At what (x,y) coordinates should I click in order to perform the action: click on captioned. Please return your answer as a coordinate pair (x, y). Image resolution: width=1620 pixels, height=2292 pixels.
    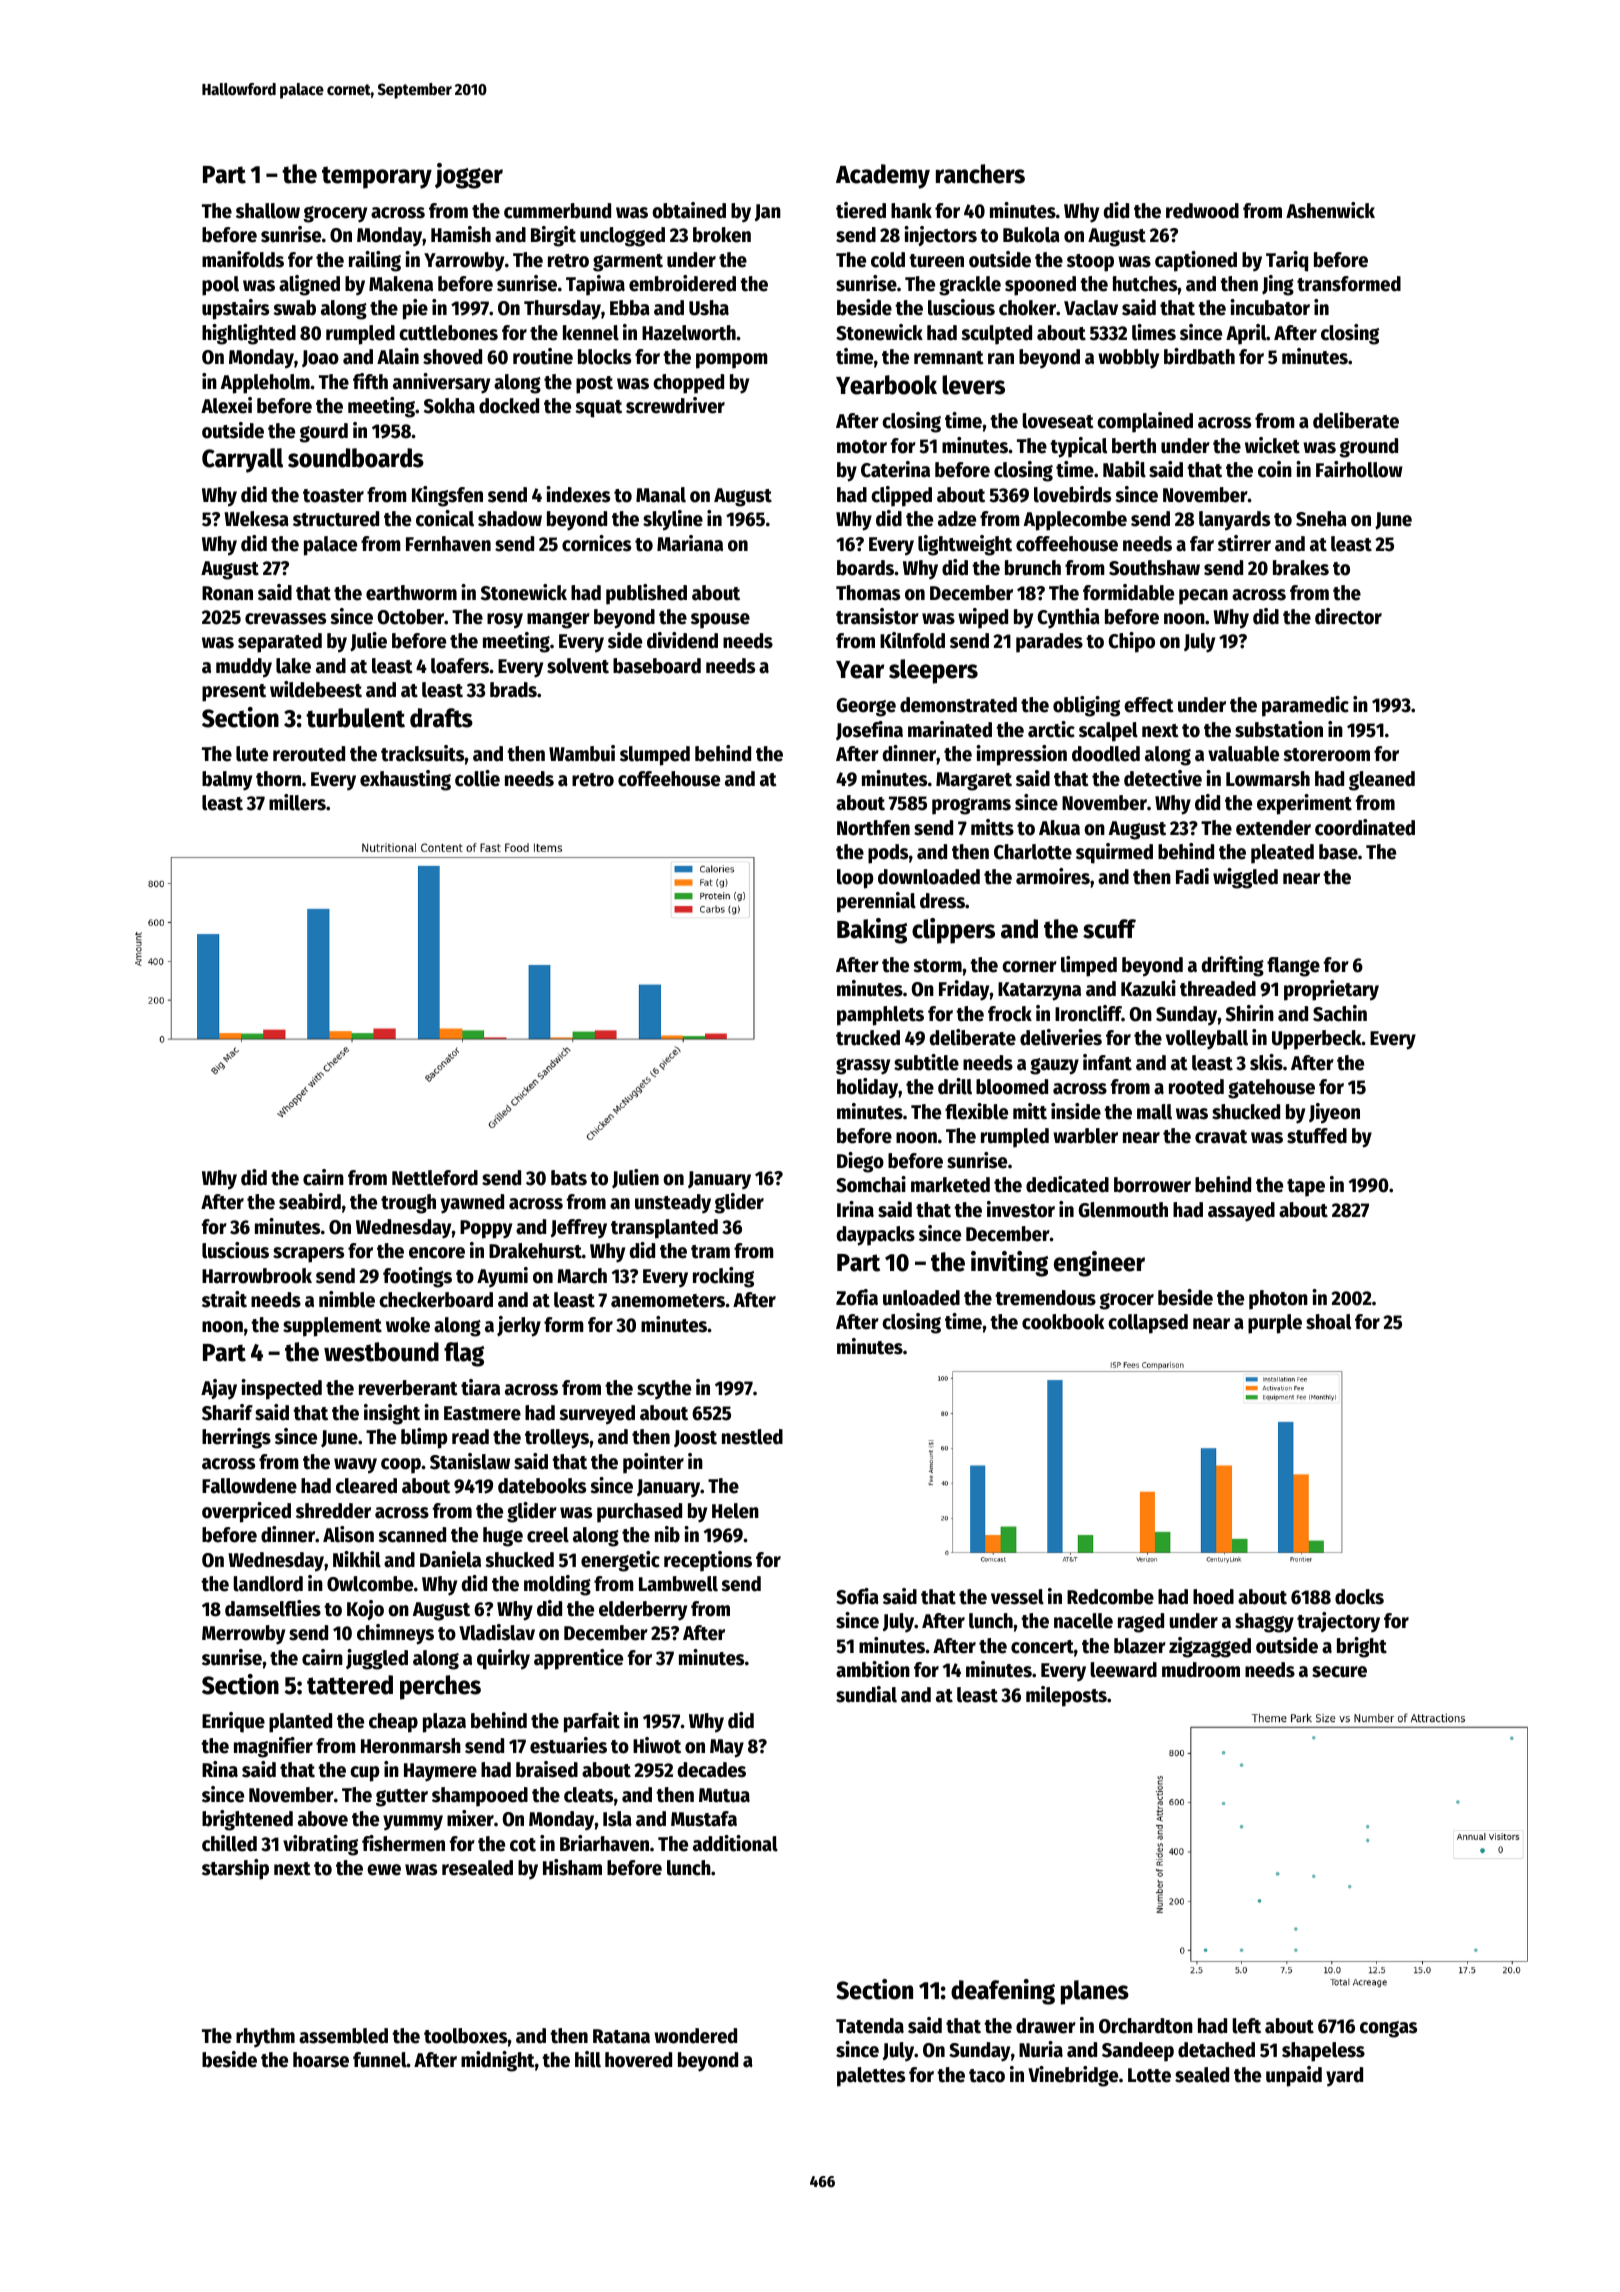
    Looking at the image, I should click on (1196, 261).
